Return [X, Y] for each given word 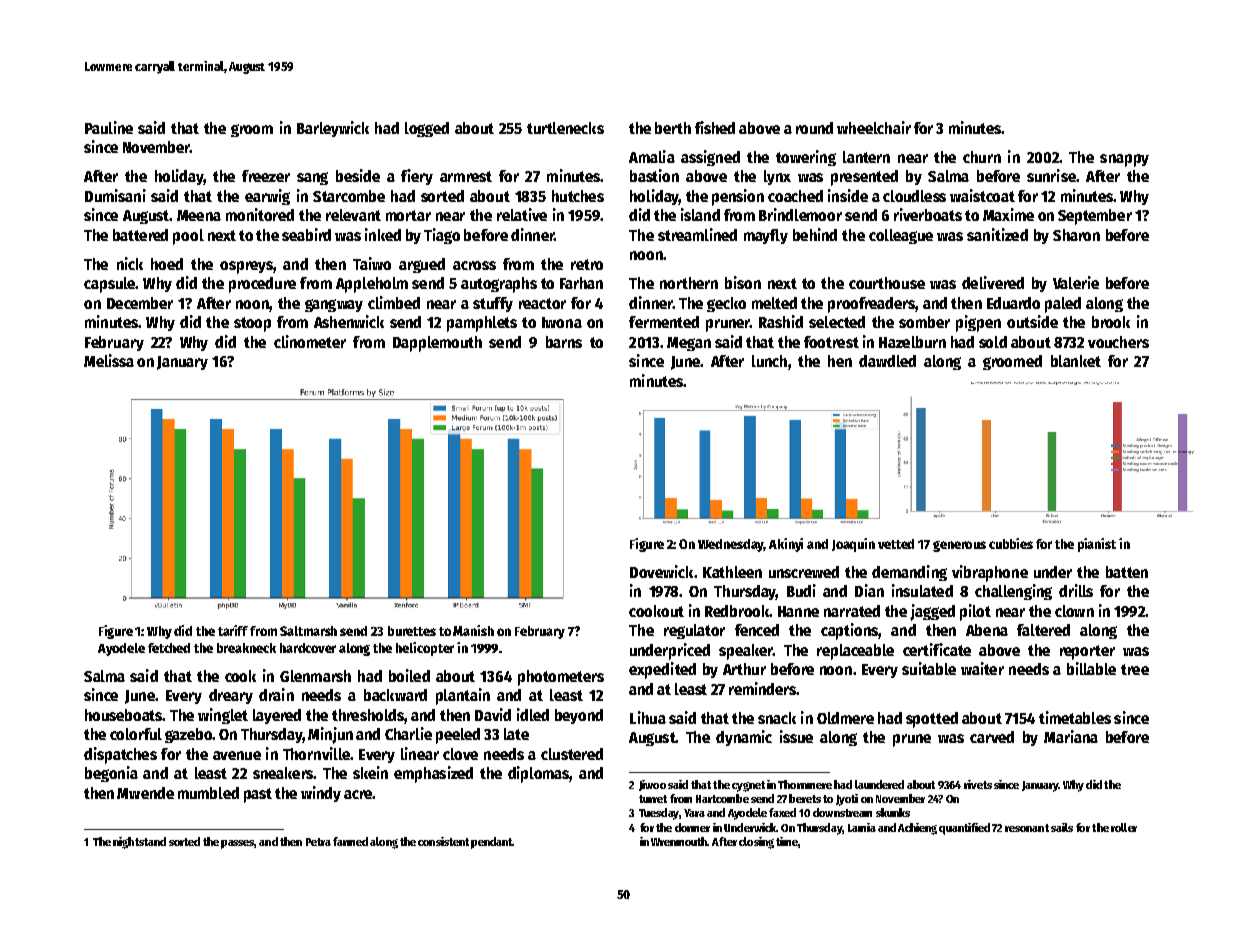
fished [715, 127]
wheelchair [874, 127]
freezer [266, 176]
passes [238, 844]
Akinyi [786, 545]
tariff [233, 630]
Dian [869, 590]
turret [653, 799]
